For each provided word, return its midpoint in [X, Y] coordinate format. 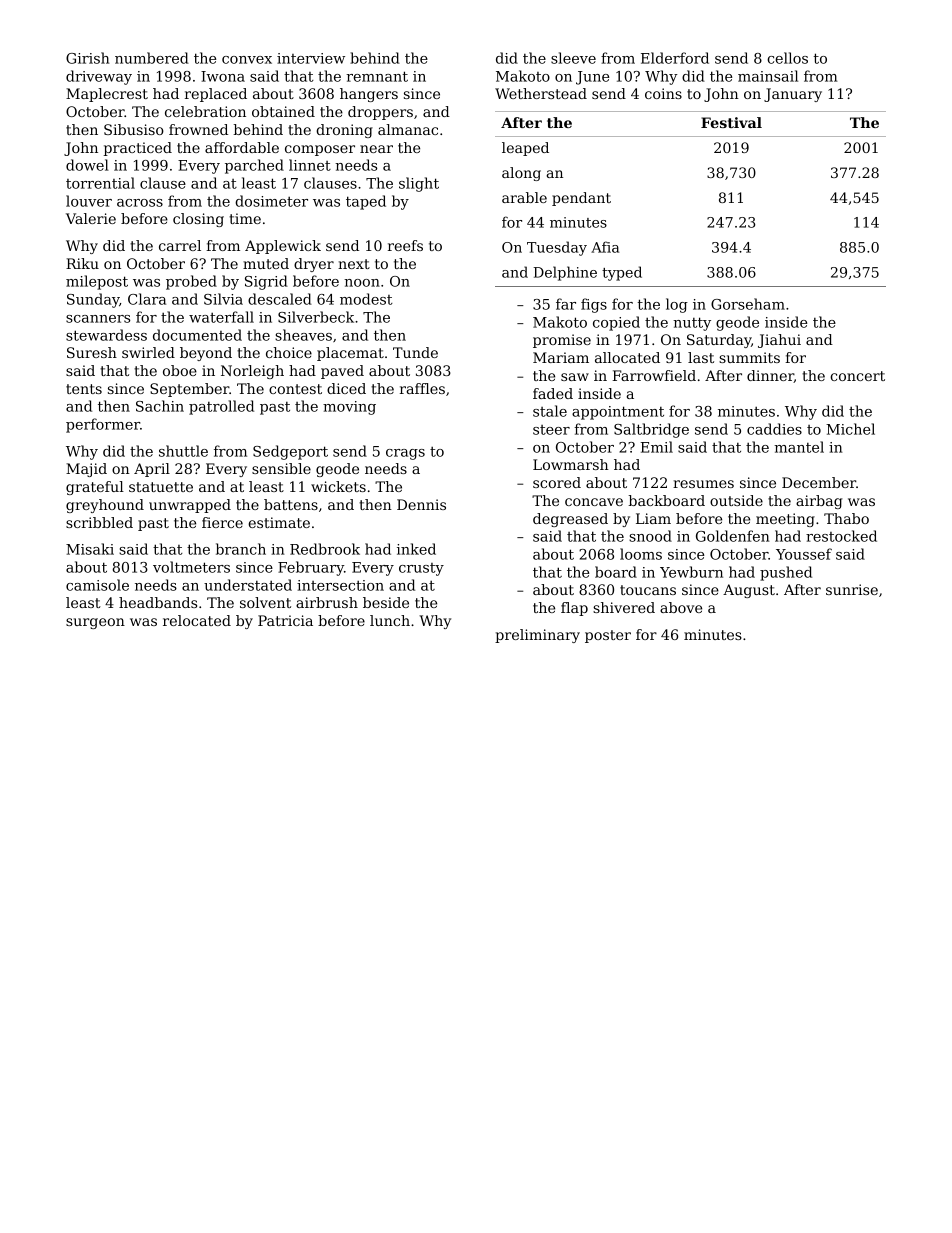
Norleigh [252, 372]
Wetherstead [541, 93]
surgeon [95, 623]
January [793, 95]
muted [266, 263]
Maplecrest [107, 95]
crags [405, 454]
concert [857, 376]
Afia [605, 247]
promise [562, 341]
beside [386, 602]
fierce [222, 522]
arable [524, 197]
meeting [785, 520]
